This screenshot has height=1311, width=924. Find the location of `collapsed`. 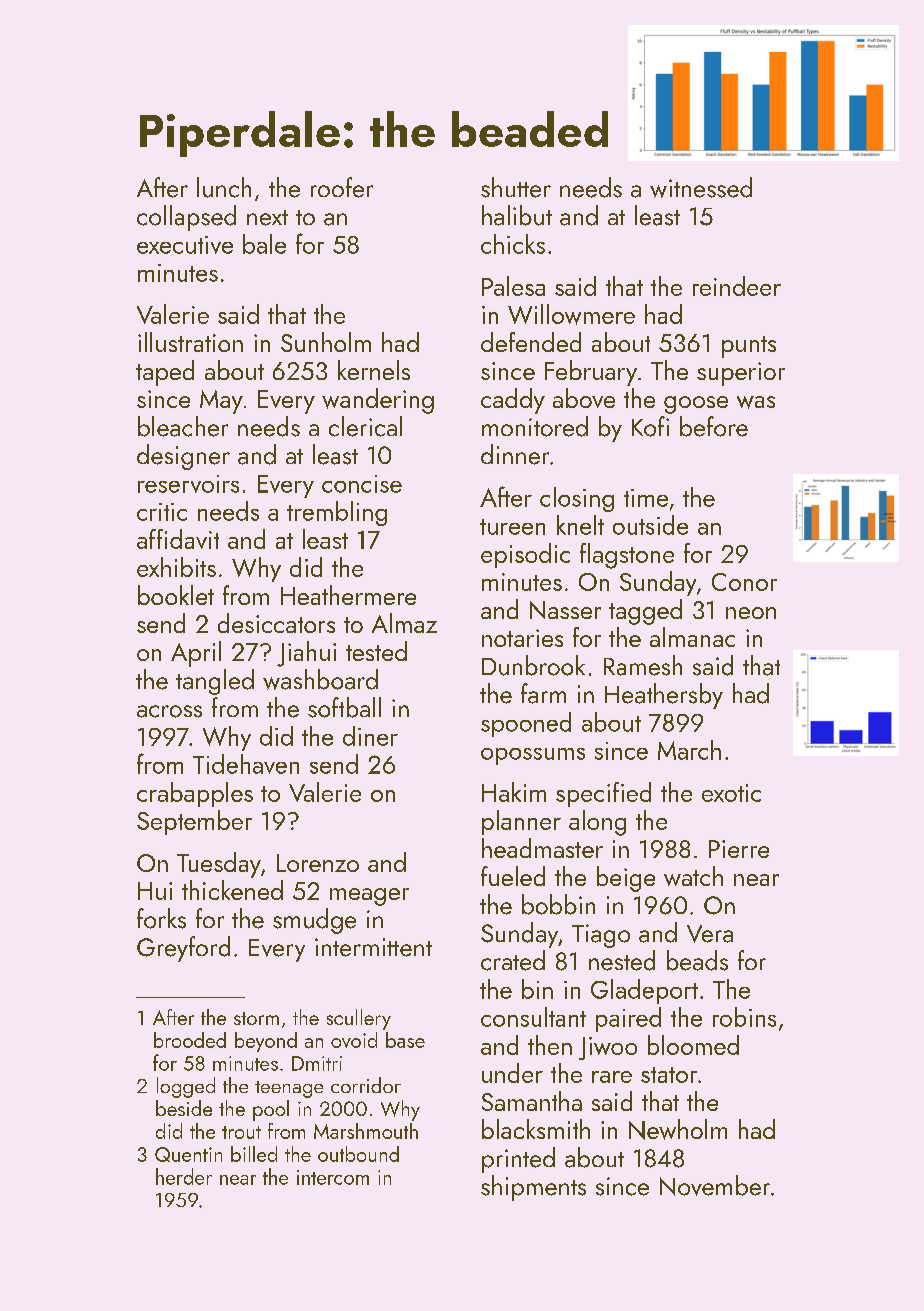

collapsed is located at coordinates (186, 218).
